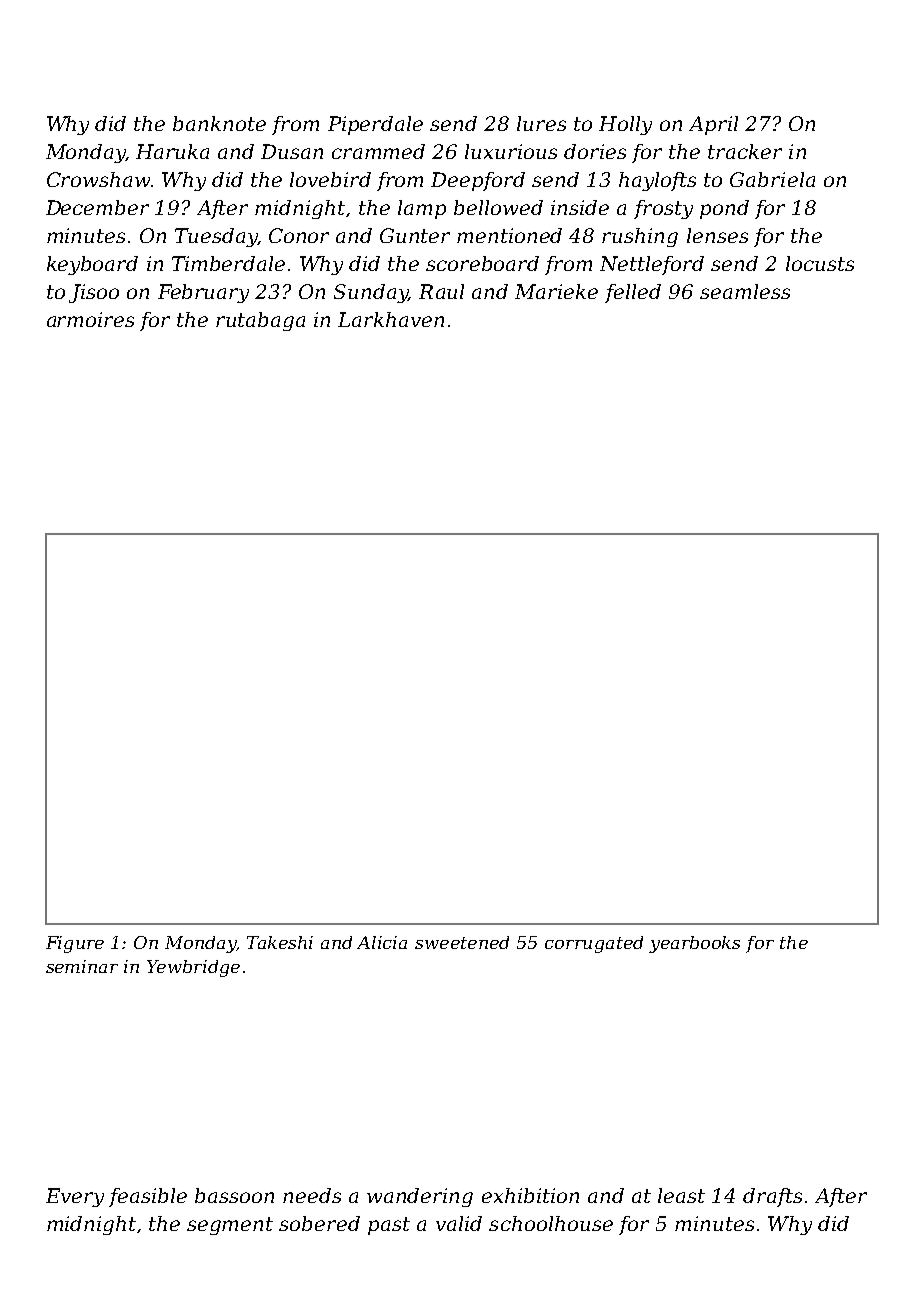 This page has height=1314, width=924. What do you see at coordinates (462, 942) in the page?
I see `sweetened` at bounding box center [462, 942].
